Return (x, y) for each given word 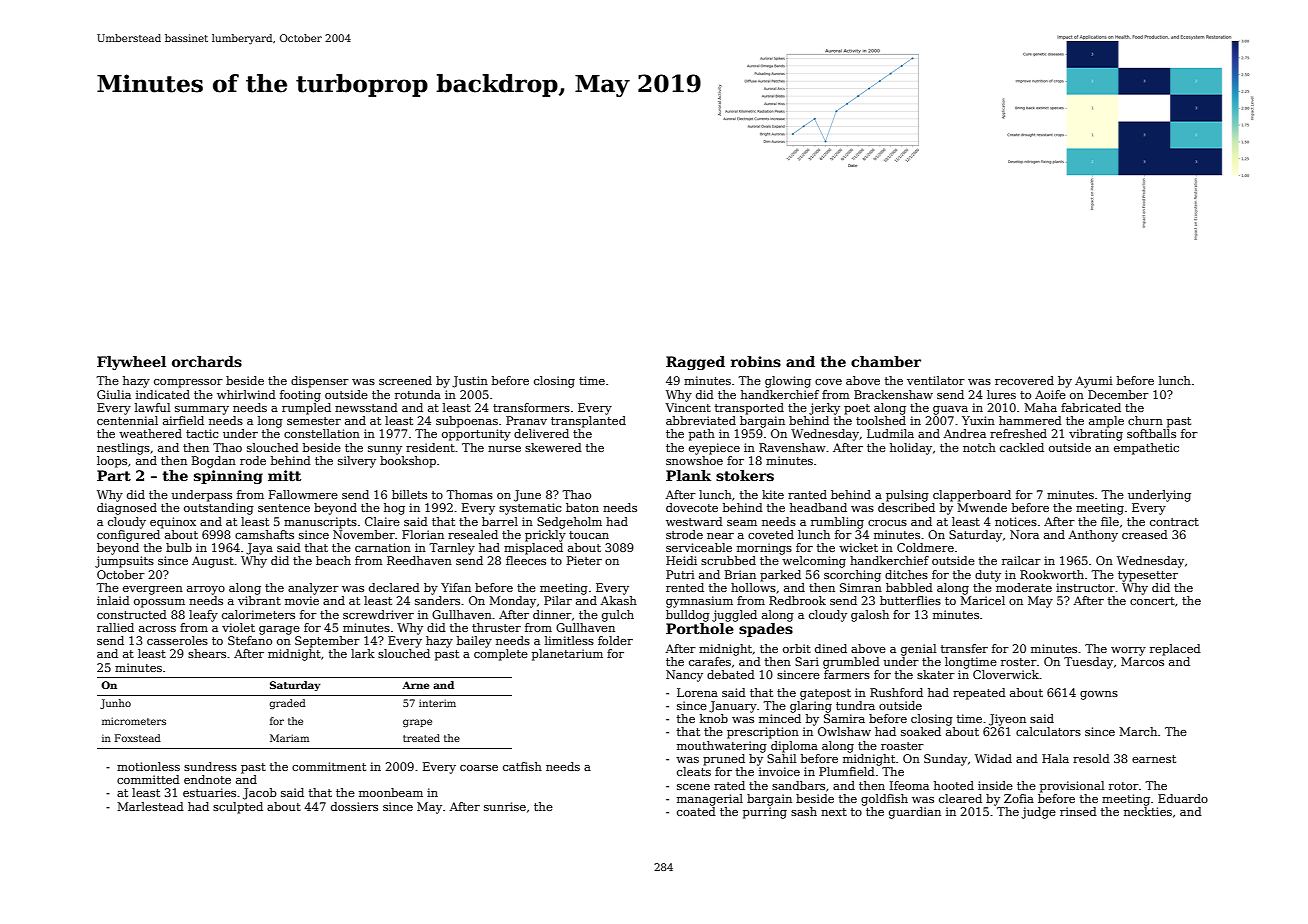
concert (1152, 601)
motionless (148, 766)
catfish (522, 766)
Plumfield (847, 771)
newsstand (366, 407)
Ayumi (1094, 382)
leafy (203, 616)
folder (615, 640)
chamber (886, 361)
